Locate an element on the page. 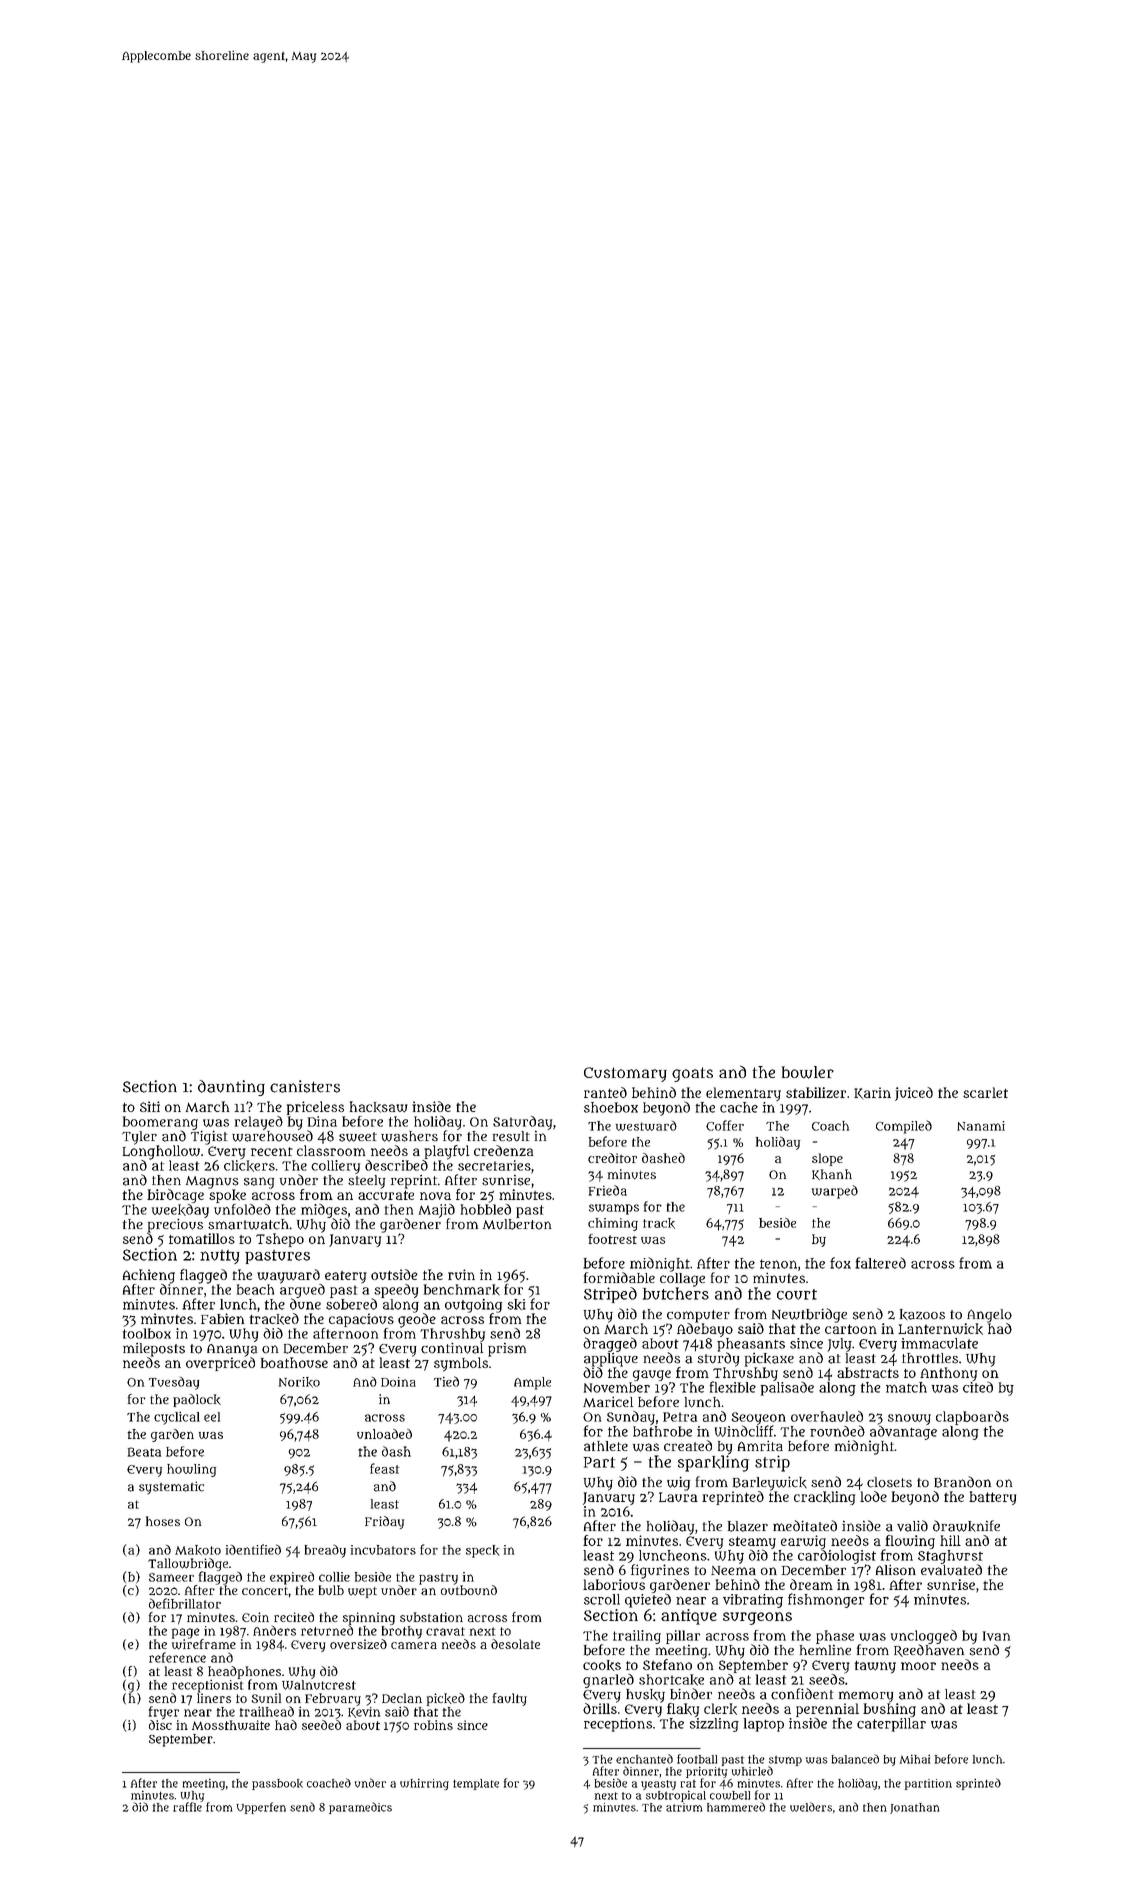 The image size is (1140, 1878). cooks is located at coordinates (602, 1665).
